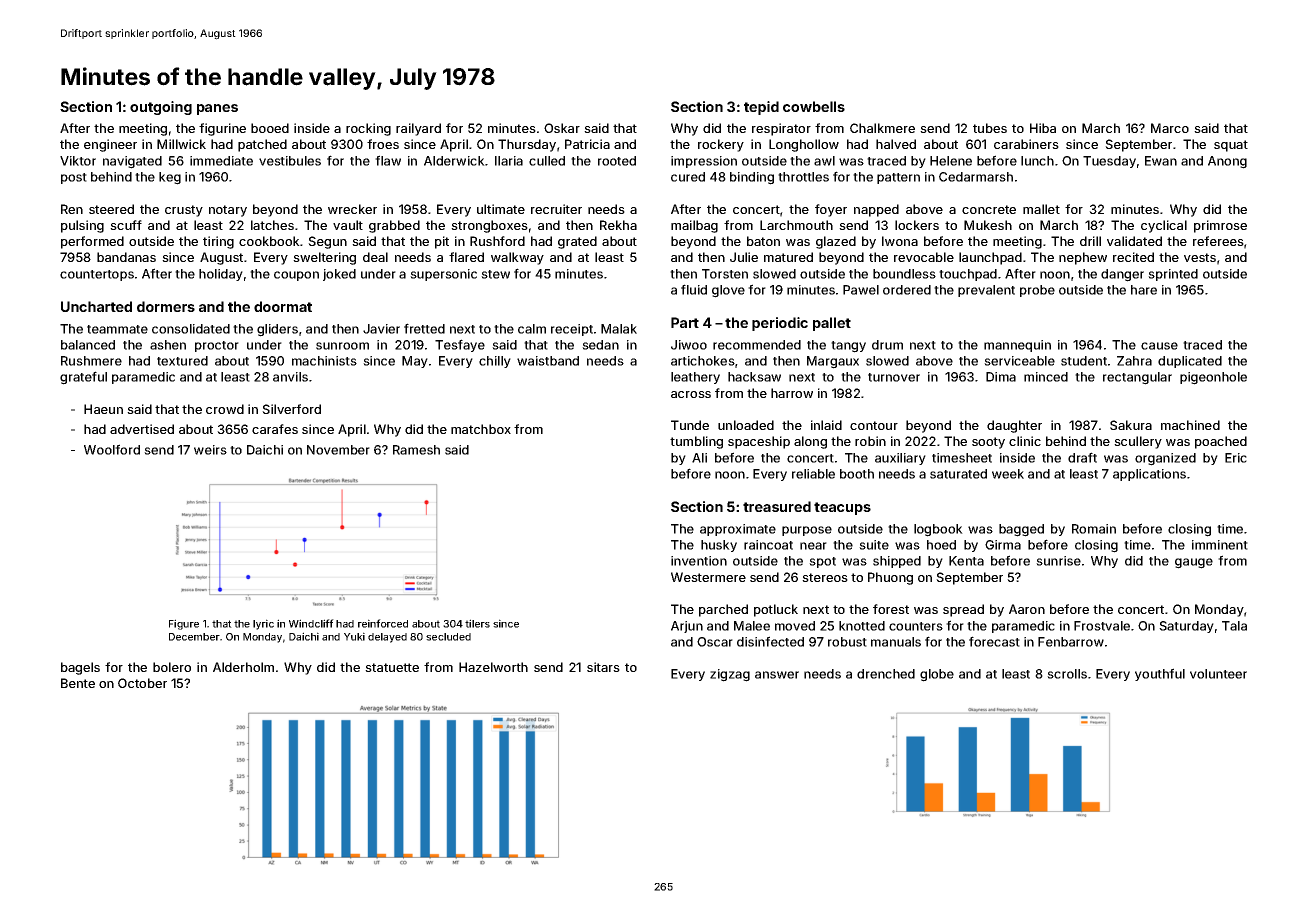  What do you see at coordinates (990, 258) in the screenshot?
I see `launchpad` at bounding box center [990, 258].
